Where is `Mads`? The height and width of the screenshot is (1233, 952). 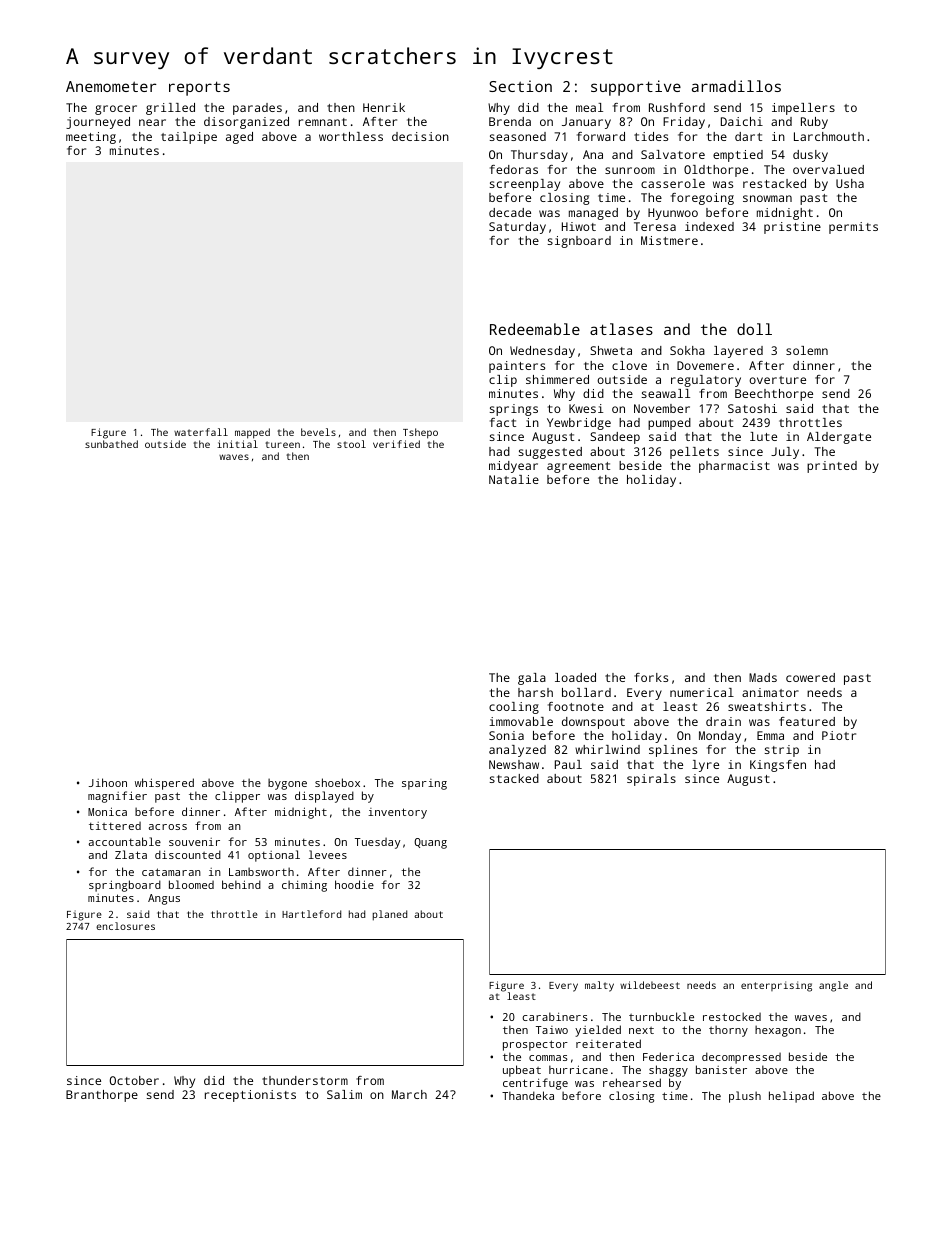 Mads is located at coordinates (763, 677).
